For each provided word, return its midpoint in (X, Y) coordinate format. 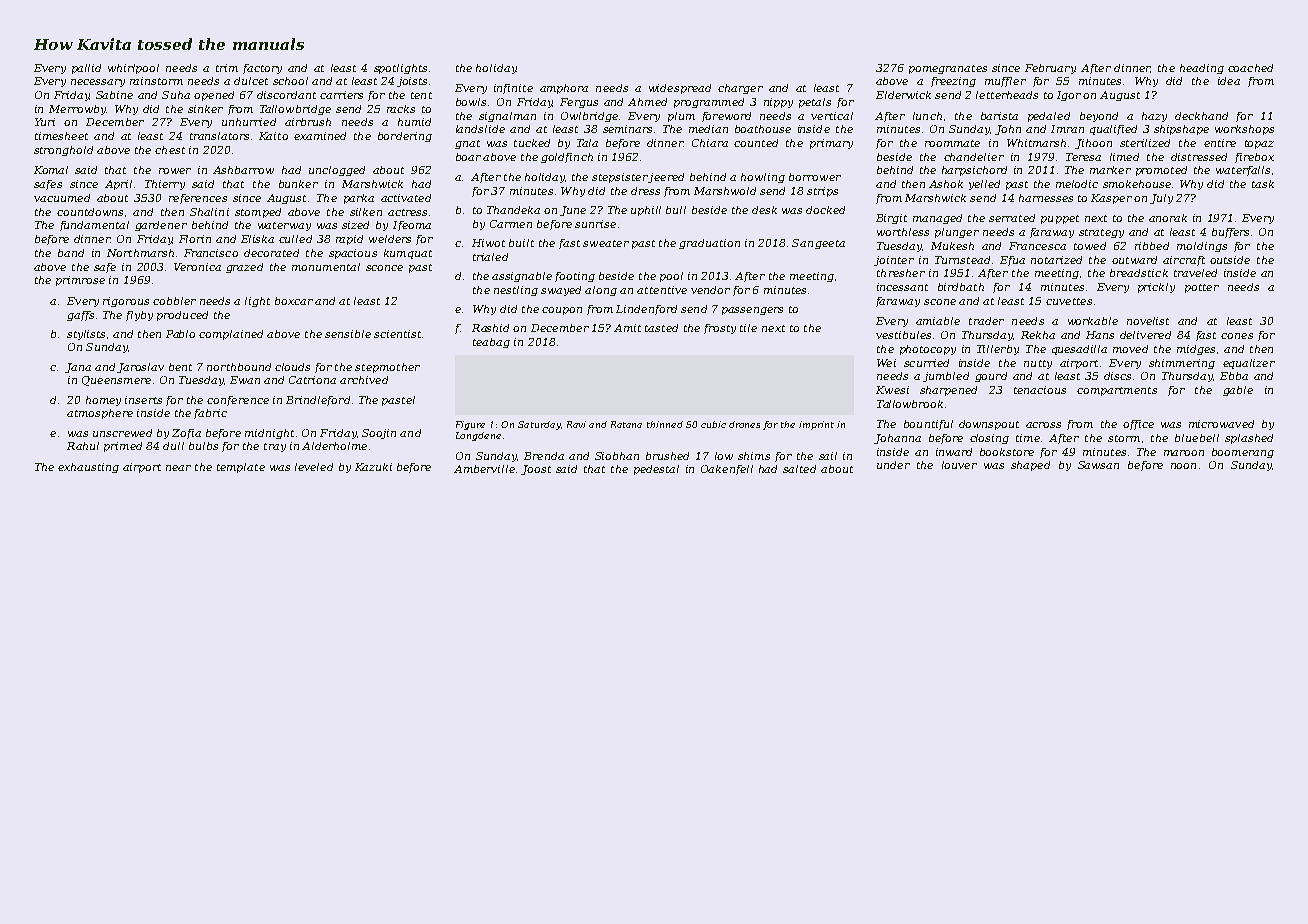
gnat (467, 144)
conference (238, 401)
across (1043, 425)
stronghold (63, 151)
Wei (886, 363)
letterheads (1007, 95)
